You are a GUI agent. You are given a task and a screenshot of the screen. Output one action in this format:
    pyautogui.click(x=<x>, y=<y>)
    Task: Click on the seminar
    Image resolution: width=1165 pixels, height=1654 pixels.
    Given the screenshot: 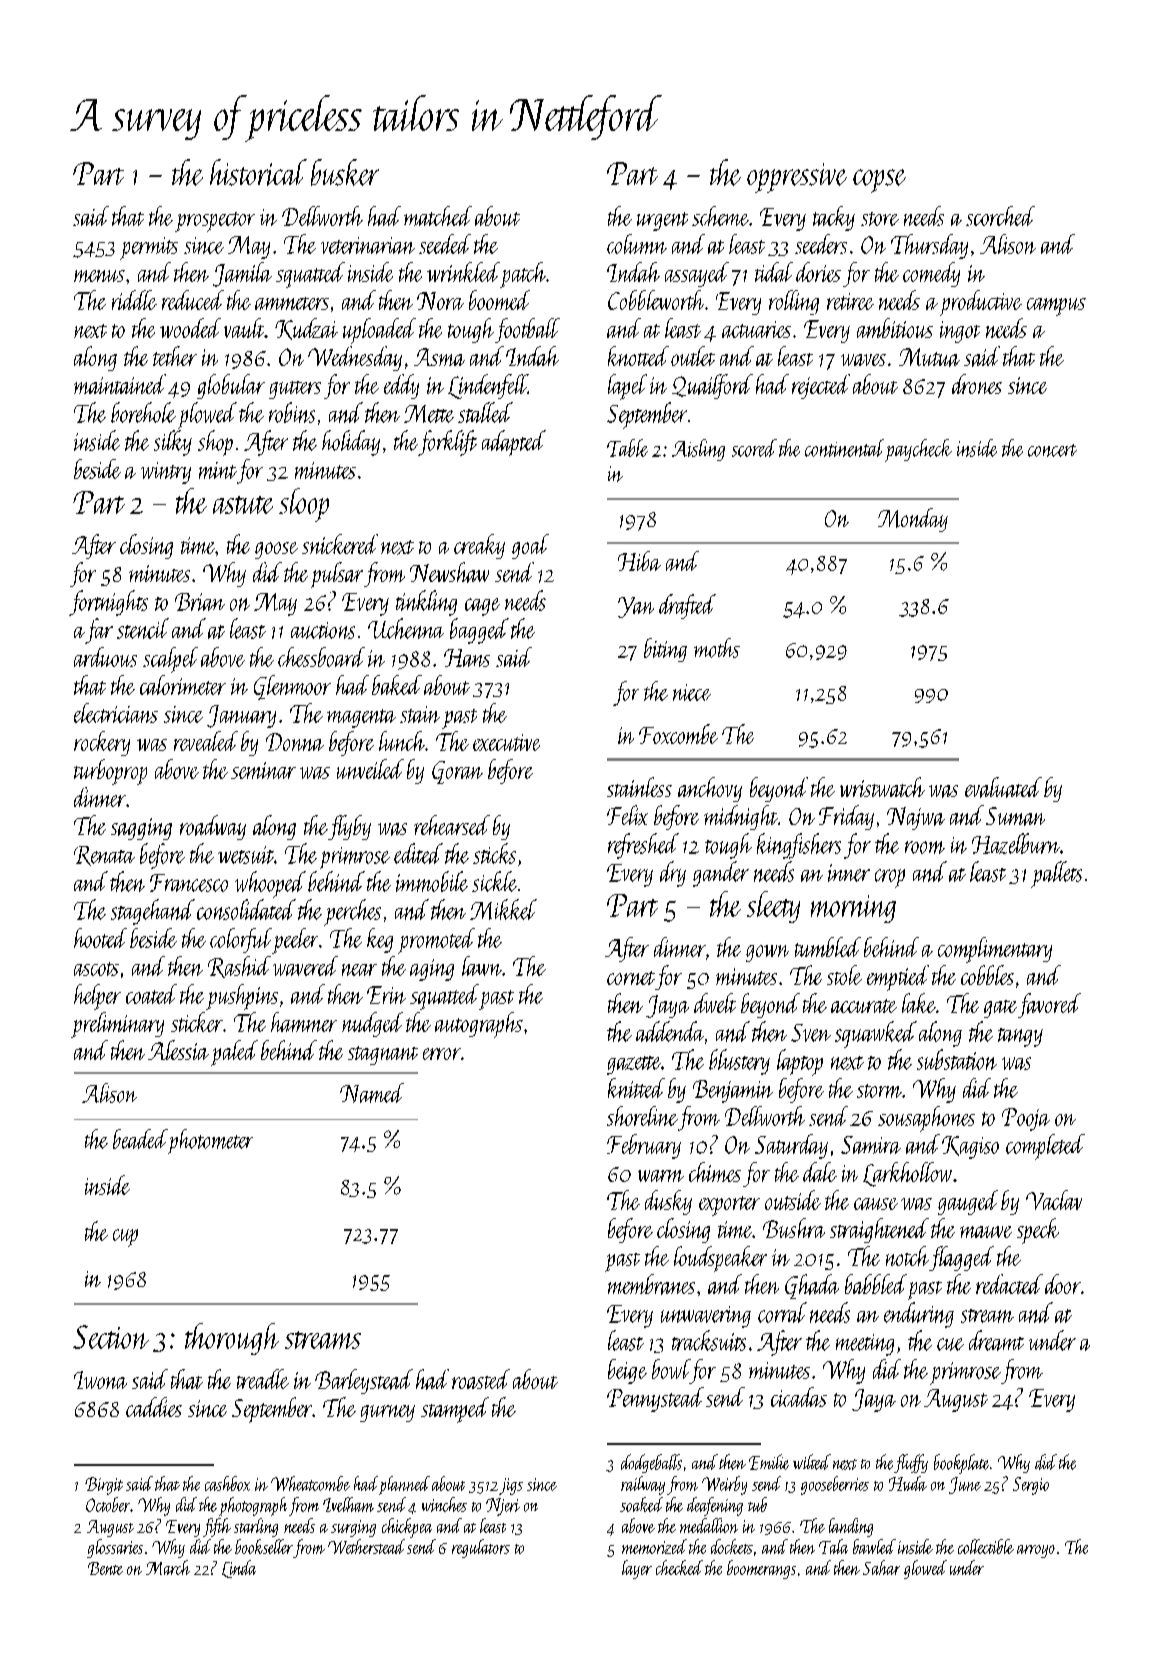 What is the action you would take?
    pyautogui.click(x=263, y=770)
